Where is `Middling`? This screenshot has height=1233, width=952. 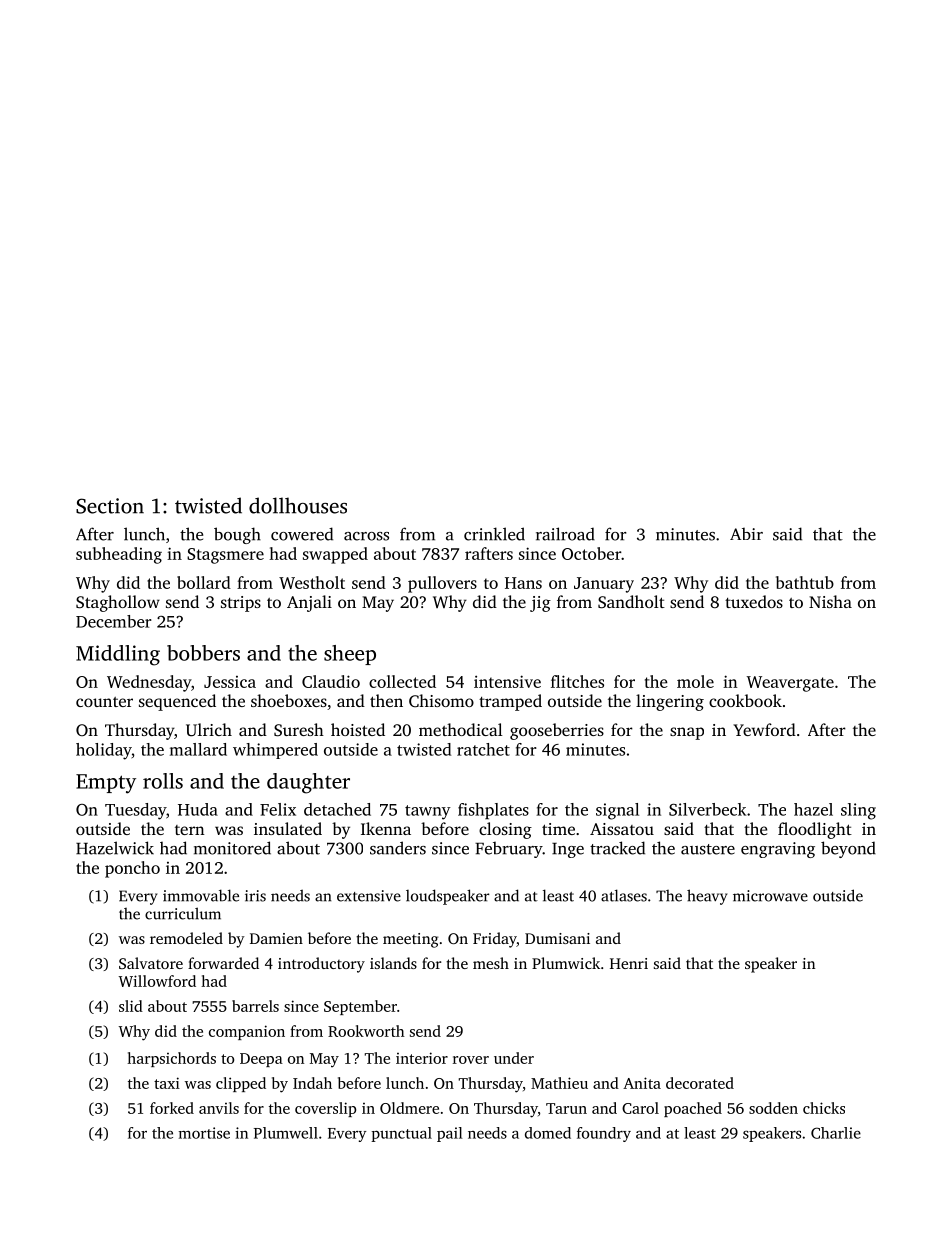 Middling is located at coordinates (118, 655).
